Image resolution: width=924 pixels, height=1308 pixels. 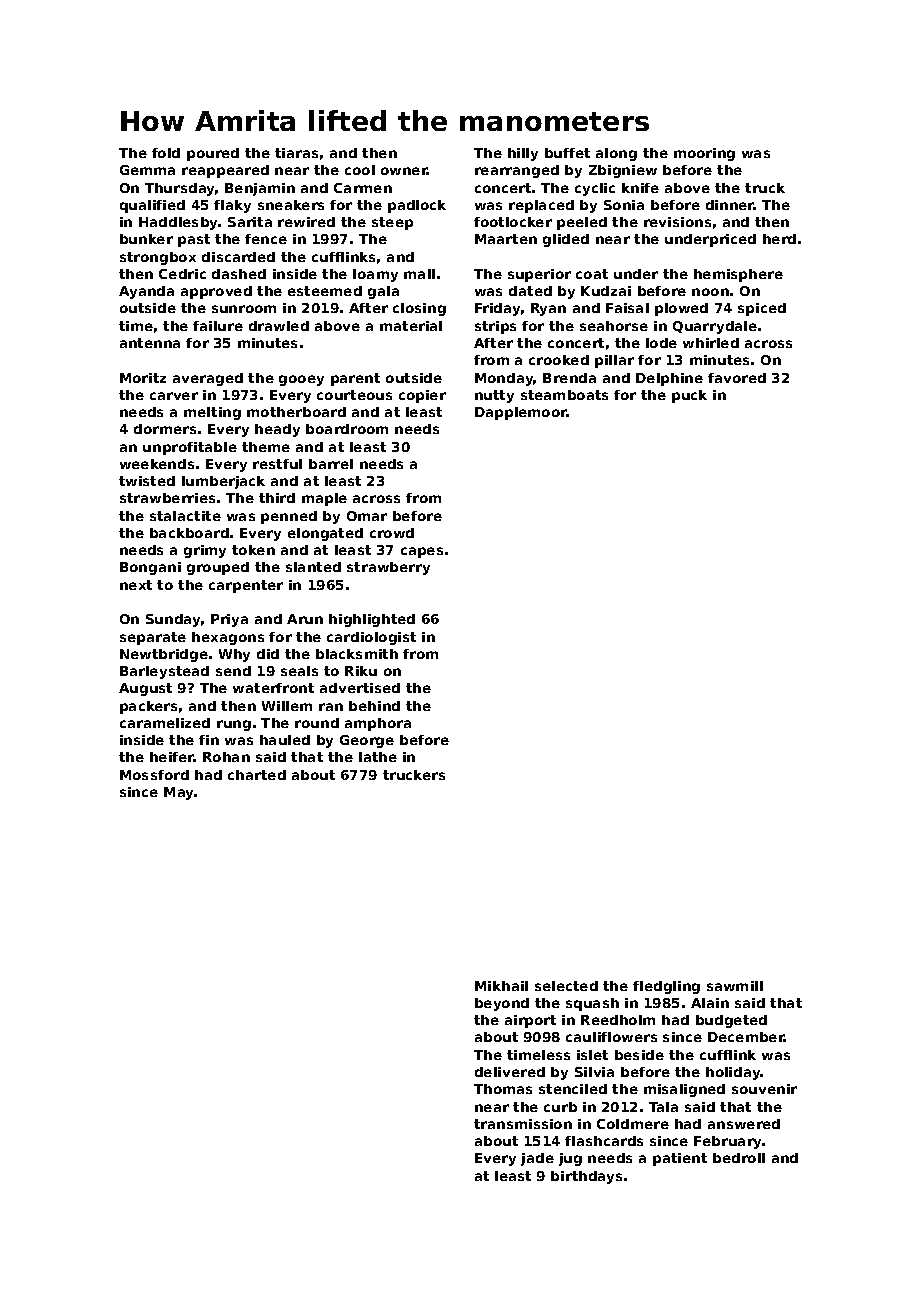 I want to click on charted, so click(x=257, y=775).
